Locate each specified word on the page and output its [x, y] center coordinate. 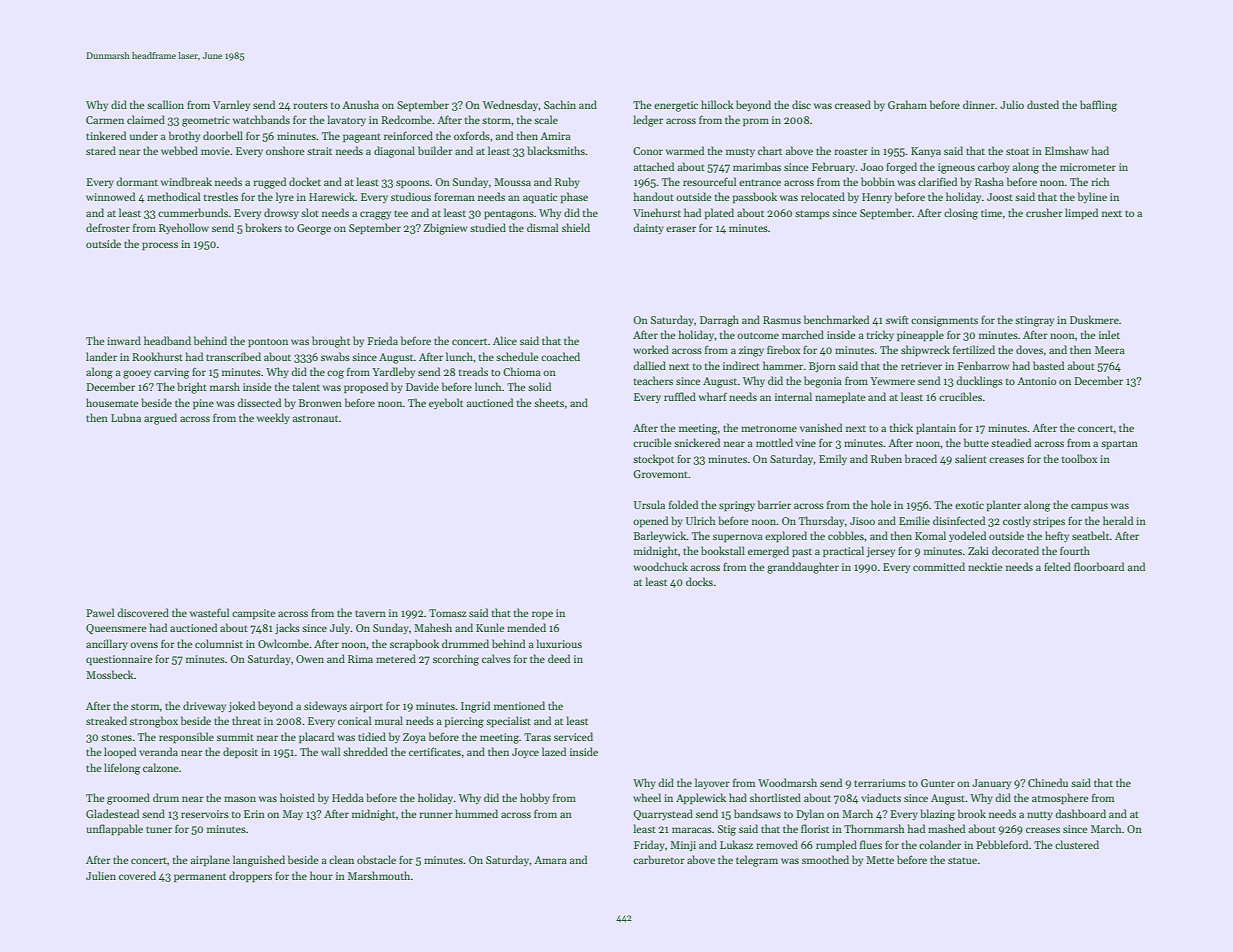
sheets [549, 402]
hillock [717, 104]
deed [559, 658]
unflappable [114, 830]
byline [1092, 197]
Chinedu [1048, 782]
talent [306, 386]
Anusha [360, 104]
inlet [1109, 334]
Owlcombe [283, 643]
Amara [550, 860]
